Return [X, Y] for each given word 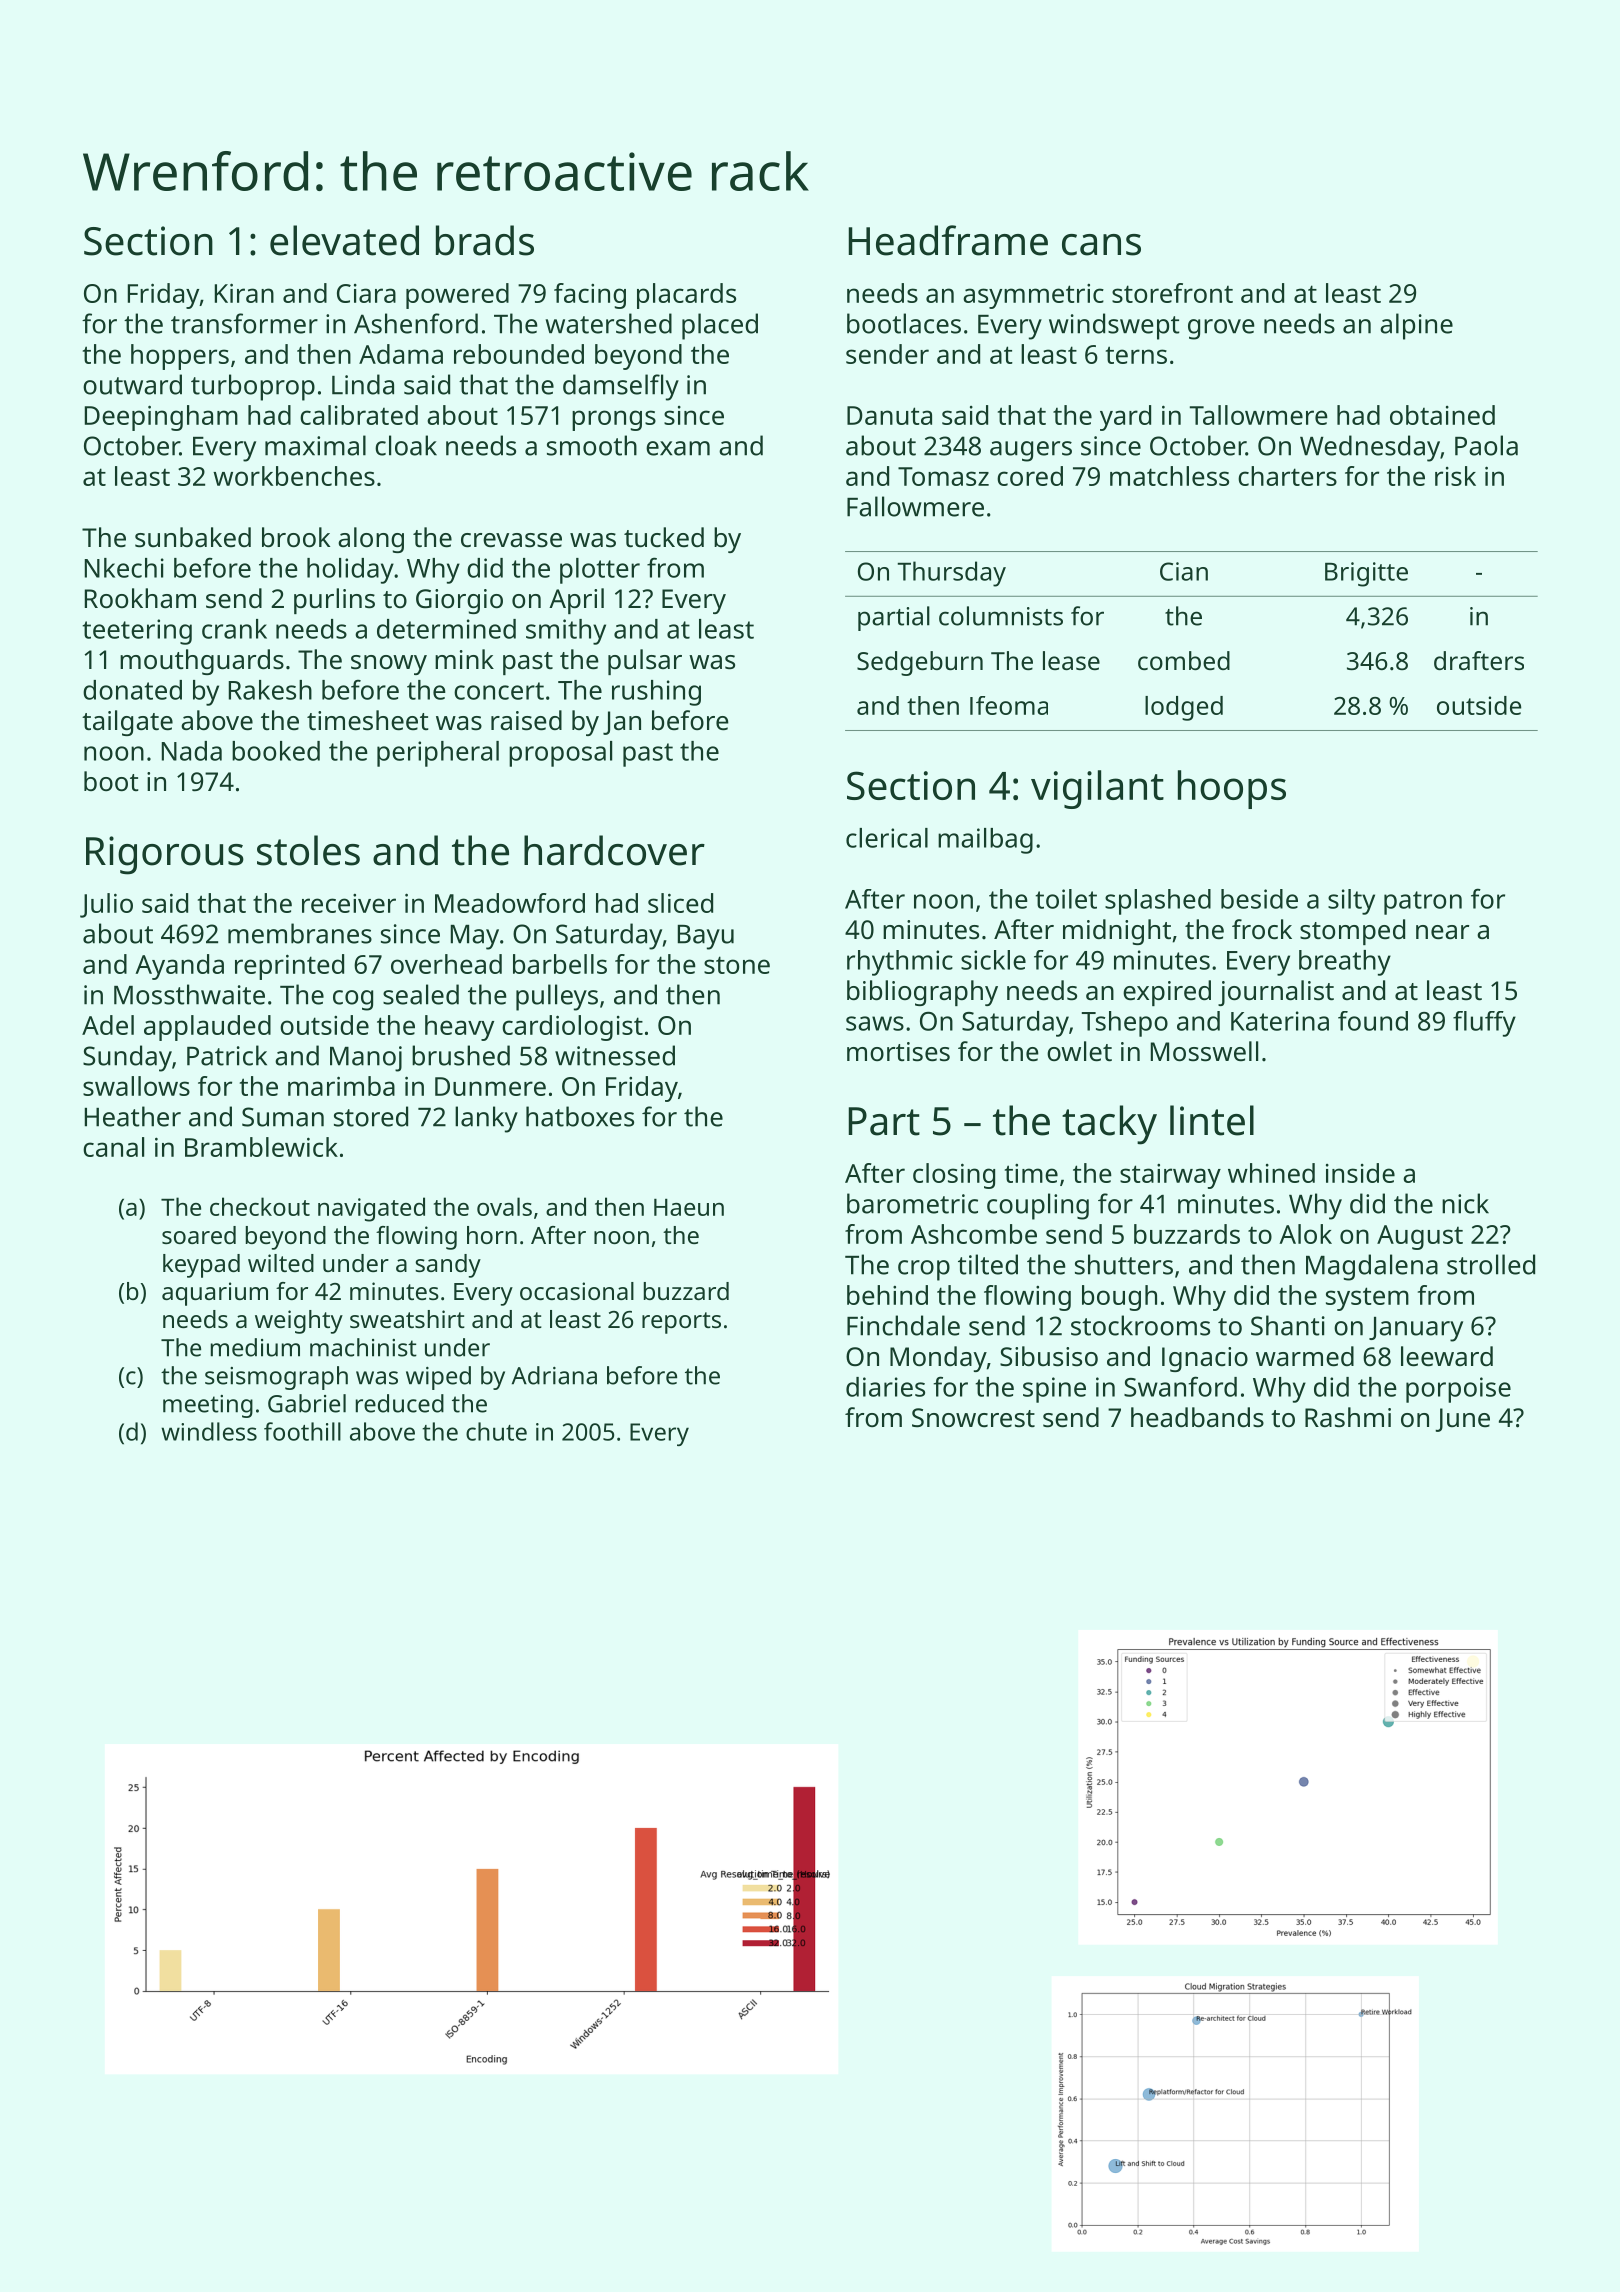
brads [485, 240]
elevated [344, 240]
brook [296, 537]
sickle [993, 960]
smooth [592, 445]
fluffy [1484, 1024]
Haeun [689, 1207]
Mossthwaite [189, 994]
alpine [1416, 326]
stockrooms [1140, 1325]
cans [1101, 245]
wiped [438, 1378]
